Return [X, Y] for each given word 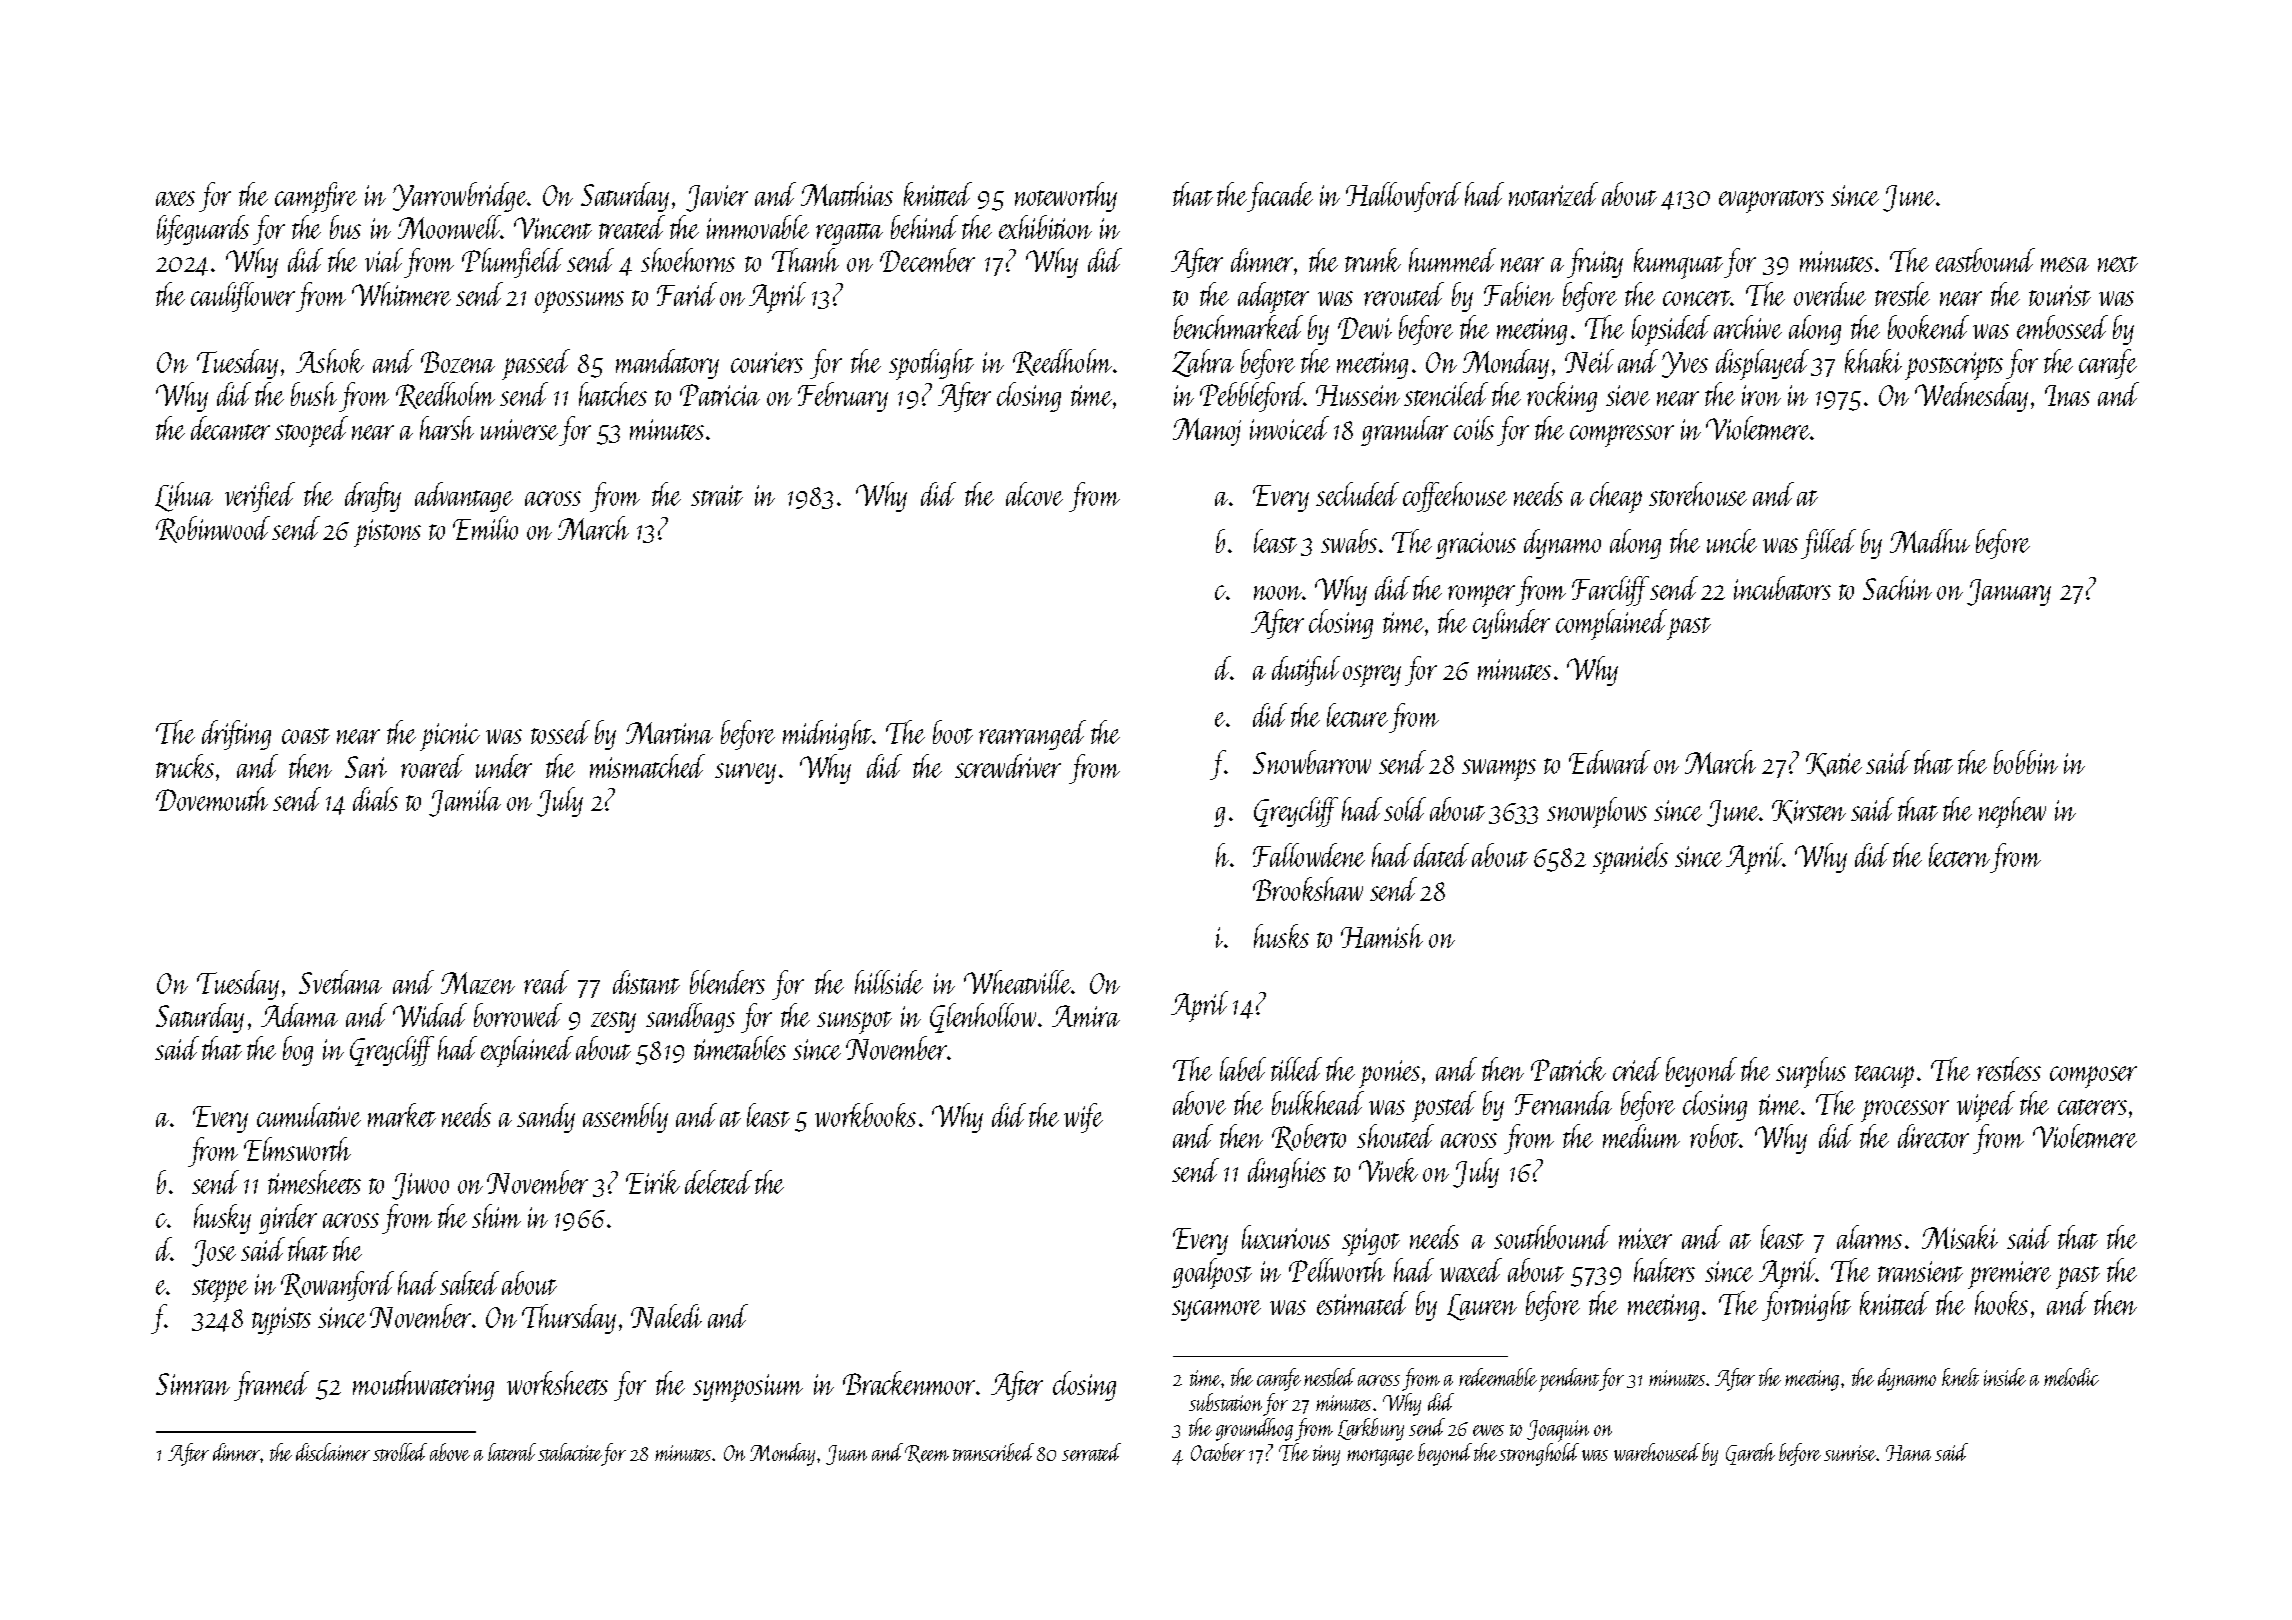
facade [1280, 197]
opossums [579, 302]
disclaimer [333, 1452]
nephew [2012, 812]
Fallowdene [1309, 855]
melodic [2071, 1377]
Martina [669, 733]
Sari [366, 767]
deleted [718, 1182]
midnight [827, 735]
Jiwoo [420, 1186]
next [2118, 264]
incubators [1782, 588]
